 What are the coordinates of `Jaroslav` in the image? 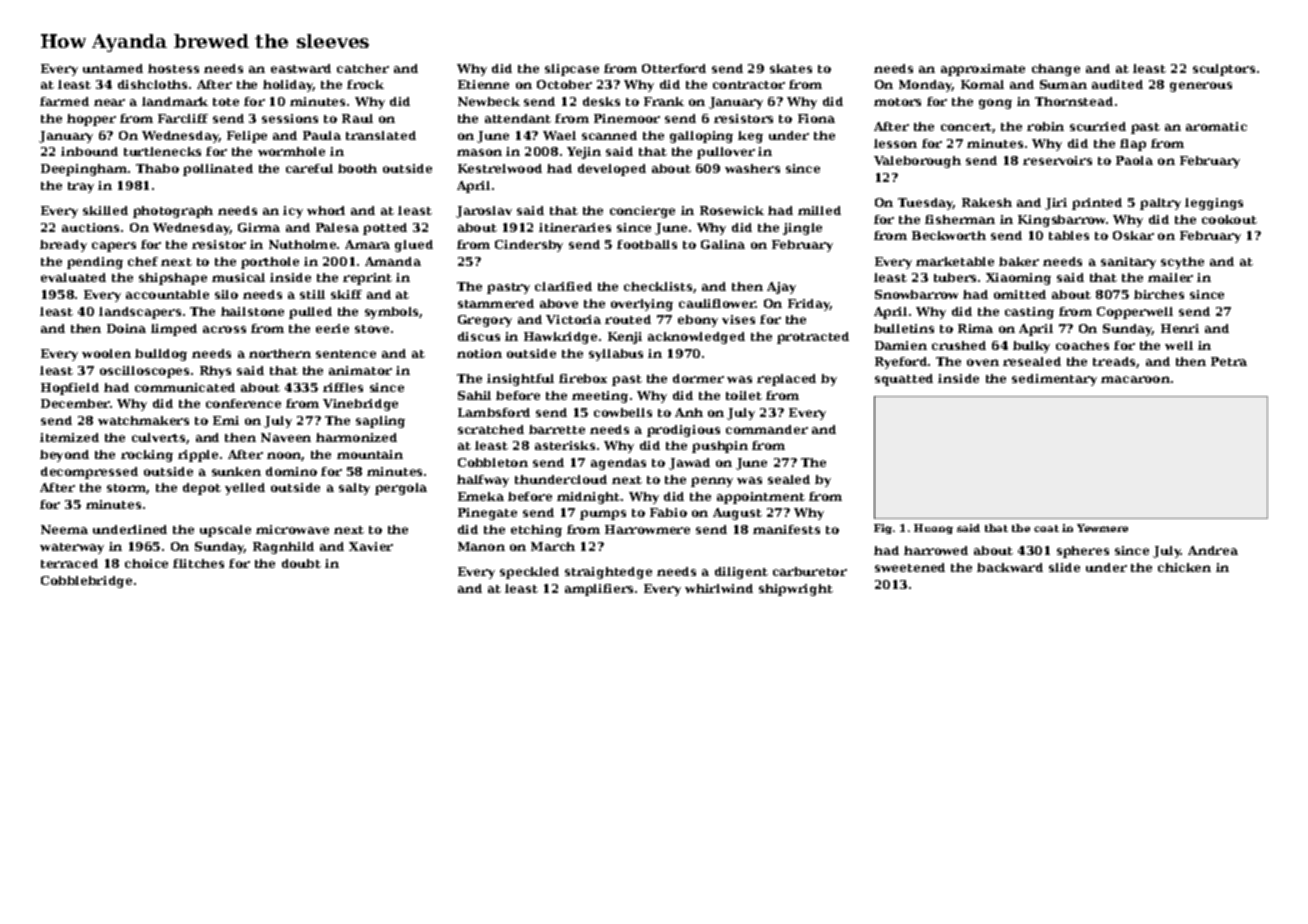 It's located at (484, 212).
